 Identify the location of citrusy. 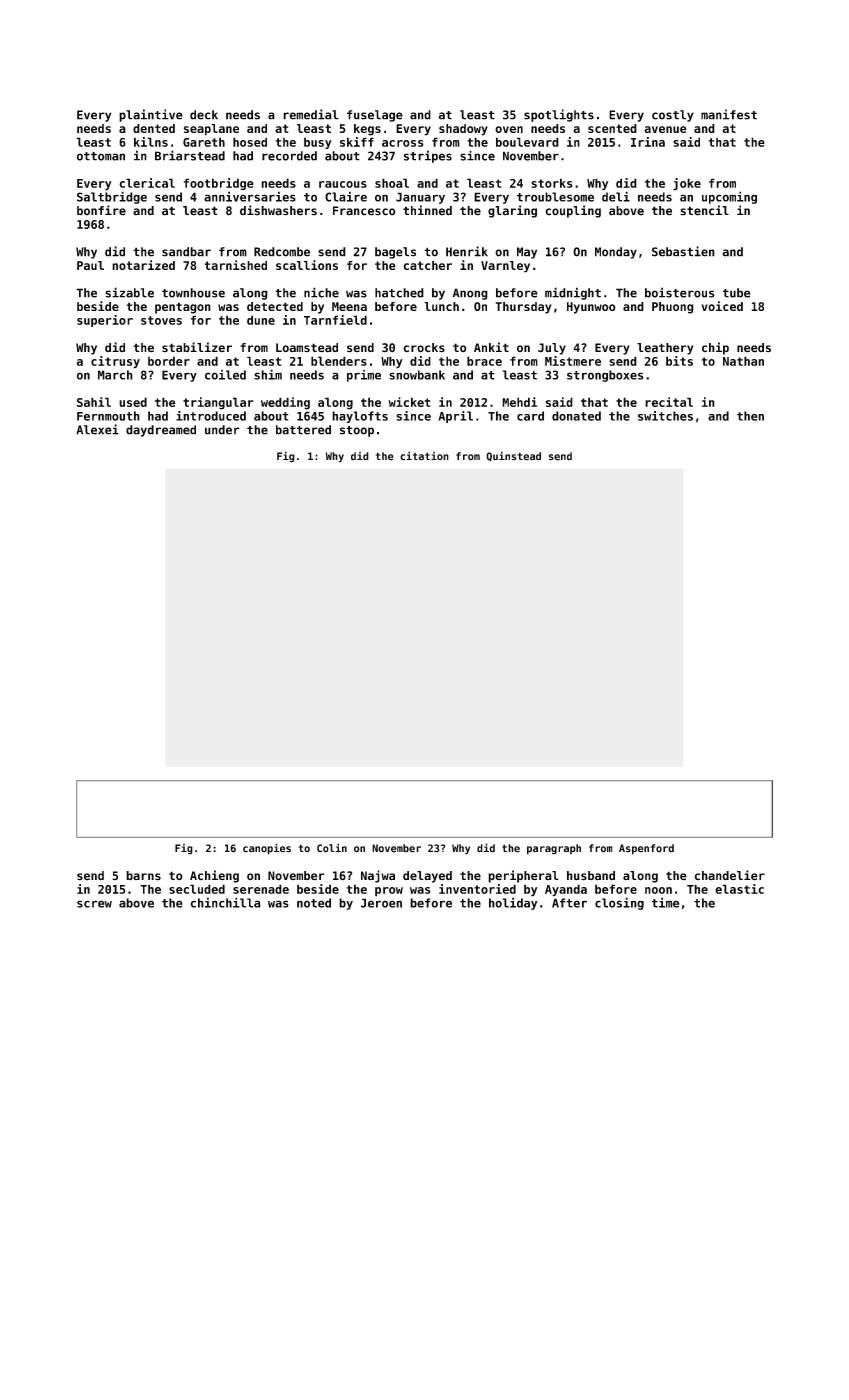
(115, 362).
